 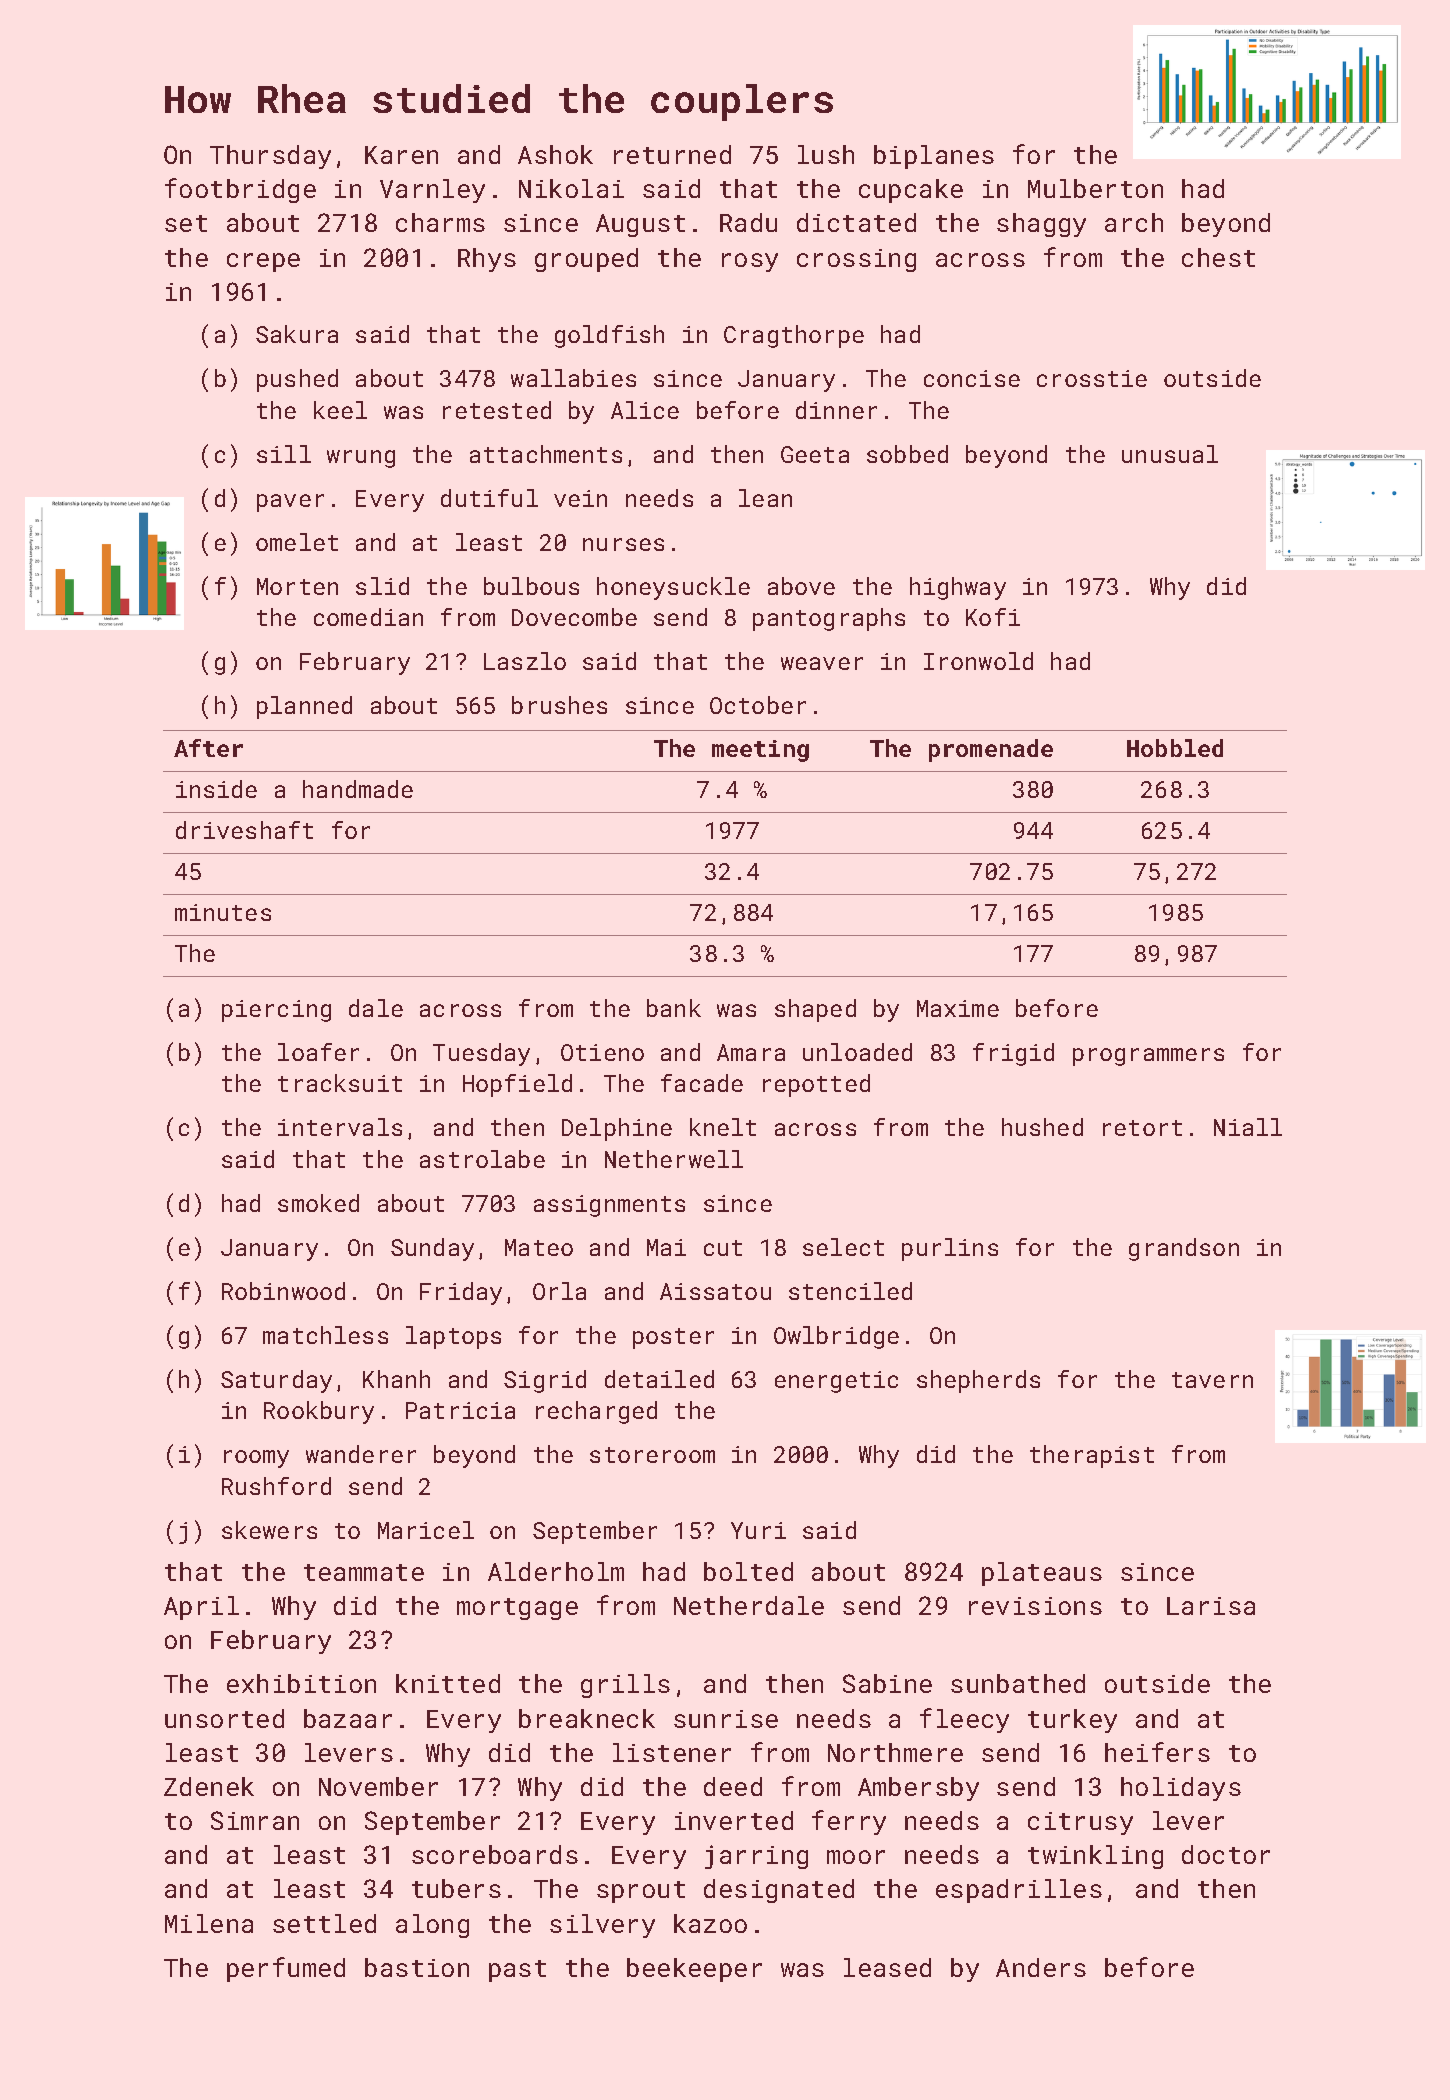 What do you see at coordinates (934, 157) in the document?
I see `biplanes` at bounding box center [934, 157].
